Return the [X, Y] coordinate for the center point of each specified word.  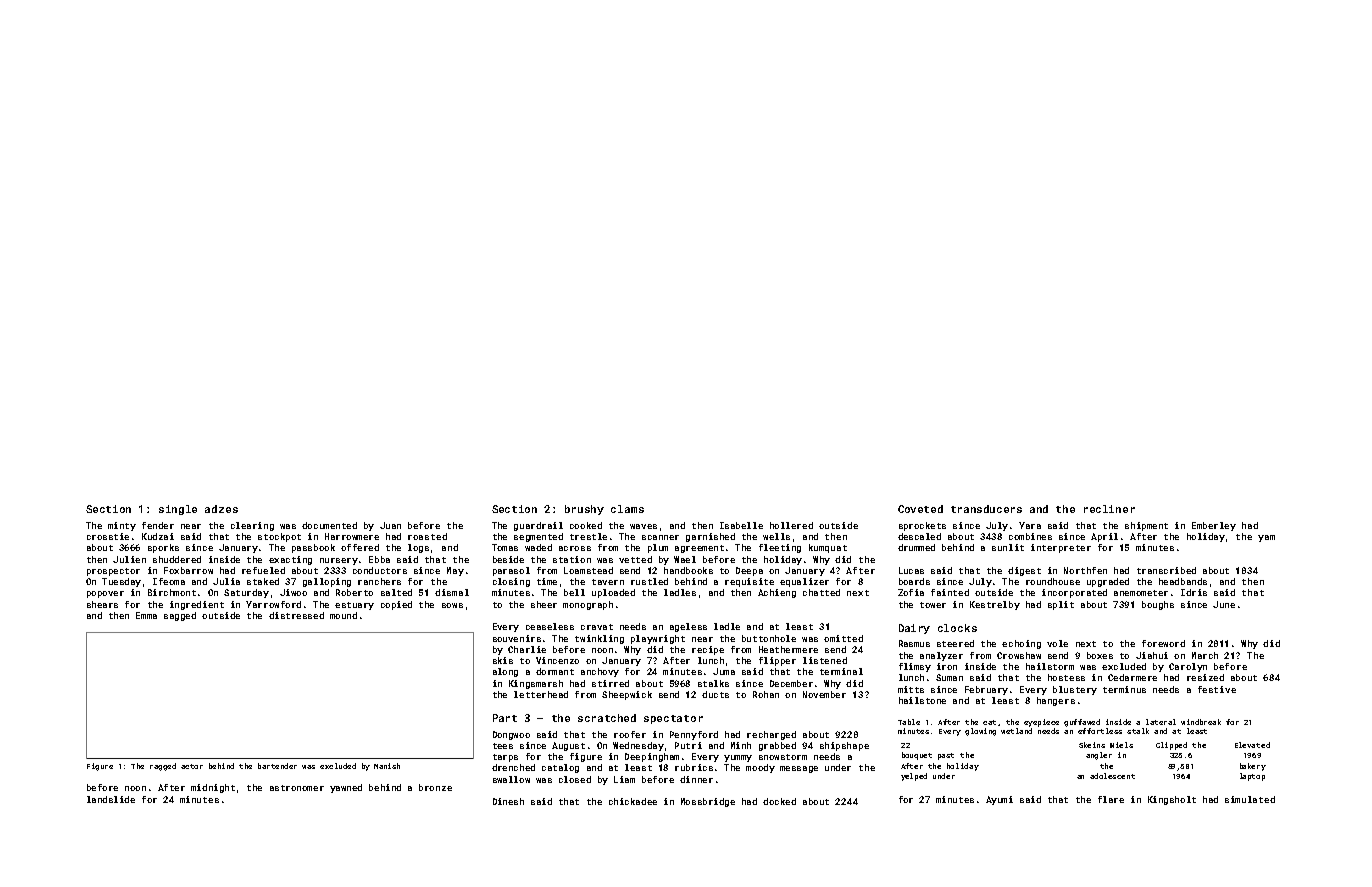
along [505, 672]
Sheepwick [627, 695]
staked [263, 581]
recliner [1109, 509]
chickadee [633, 801]
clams [627, 509]
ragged [163, 767]
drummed [916, 547]
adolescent [1112, 776]
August [568, 746]
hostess [1066, 677]
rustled [649, 581]
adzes [221, 509]
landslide [111, 799]
